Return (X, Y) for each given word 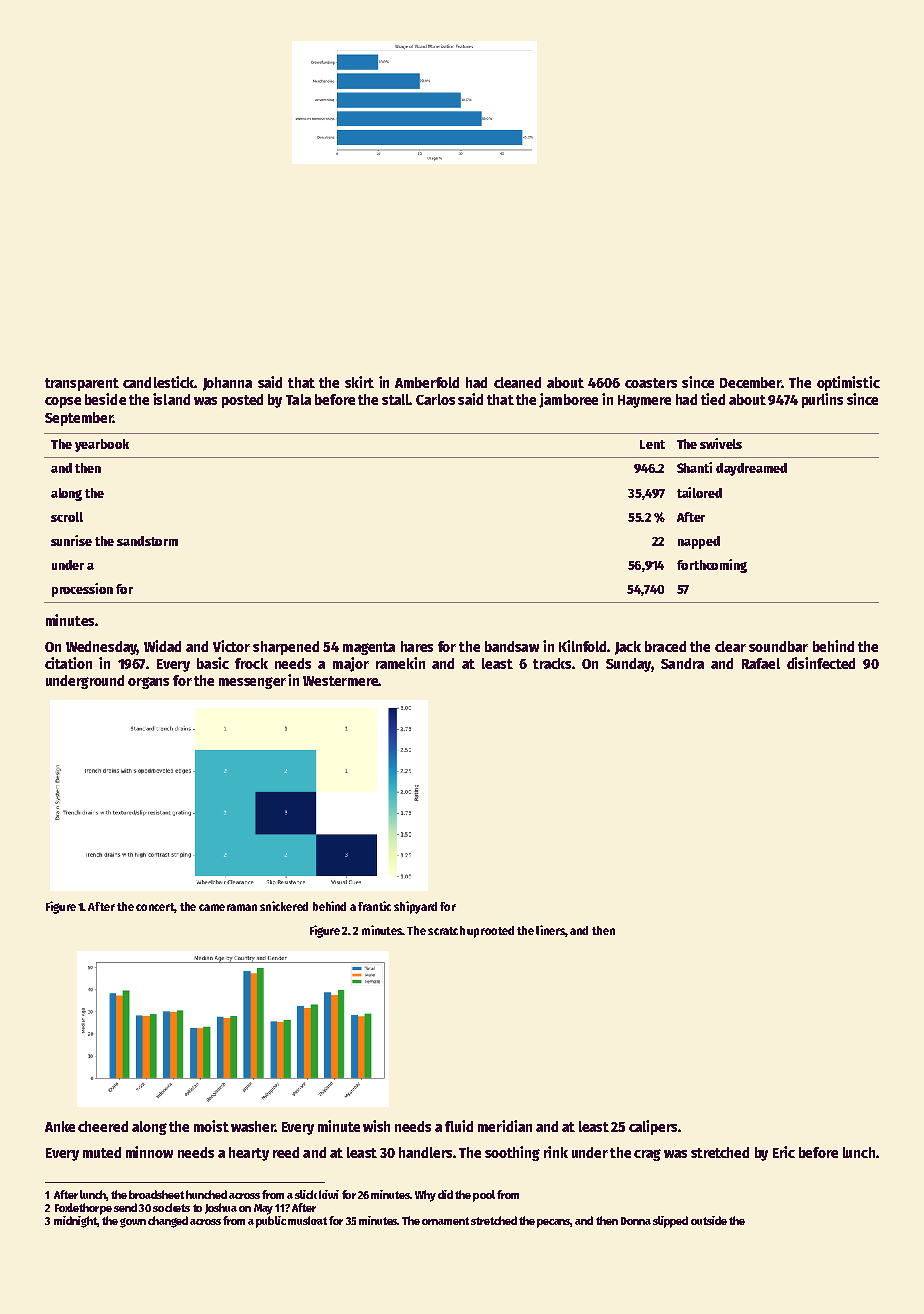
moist (211, 1126)
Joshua (221, 1208)
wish (376, 1126)
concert (155, 907)
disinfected (821, 663)
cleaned (517, 382)
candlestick (158, 382)
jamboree (568, 400)
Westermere (340, 681)
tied (713, 399)
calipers (653, 1127)
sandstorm (147, 541)
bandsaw (512, 646)
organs (148, 683)
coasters (651, 383)
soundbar (778, 646)
